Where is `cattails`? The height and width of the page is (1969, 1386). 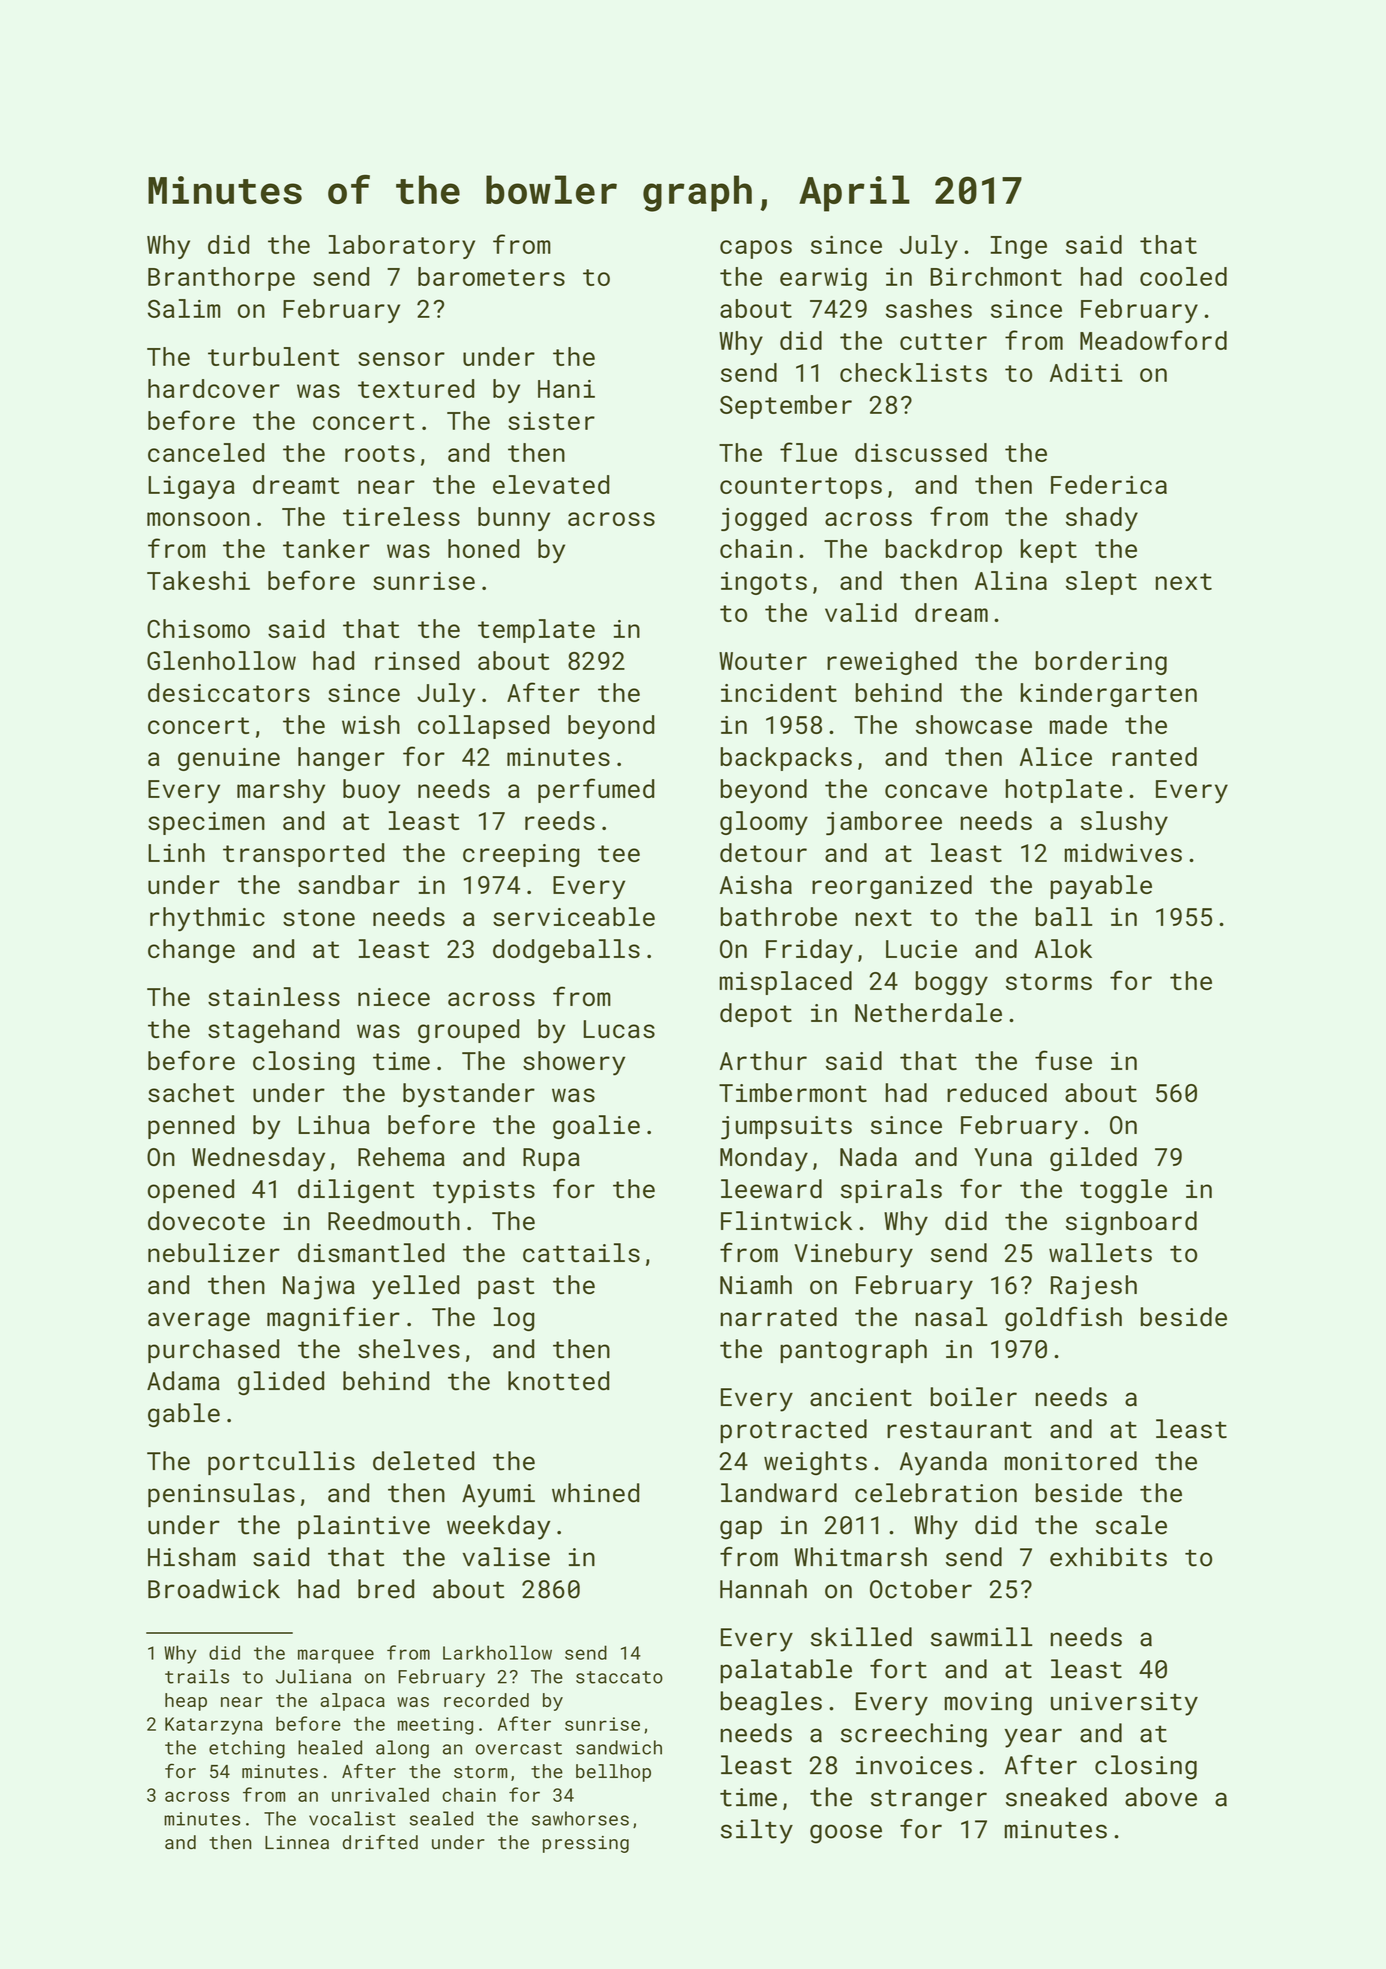 cattails is located at coordinates (581, 1252).
